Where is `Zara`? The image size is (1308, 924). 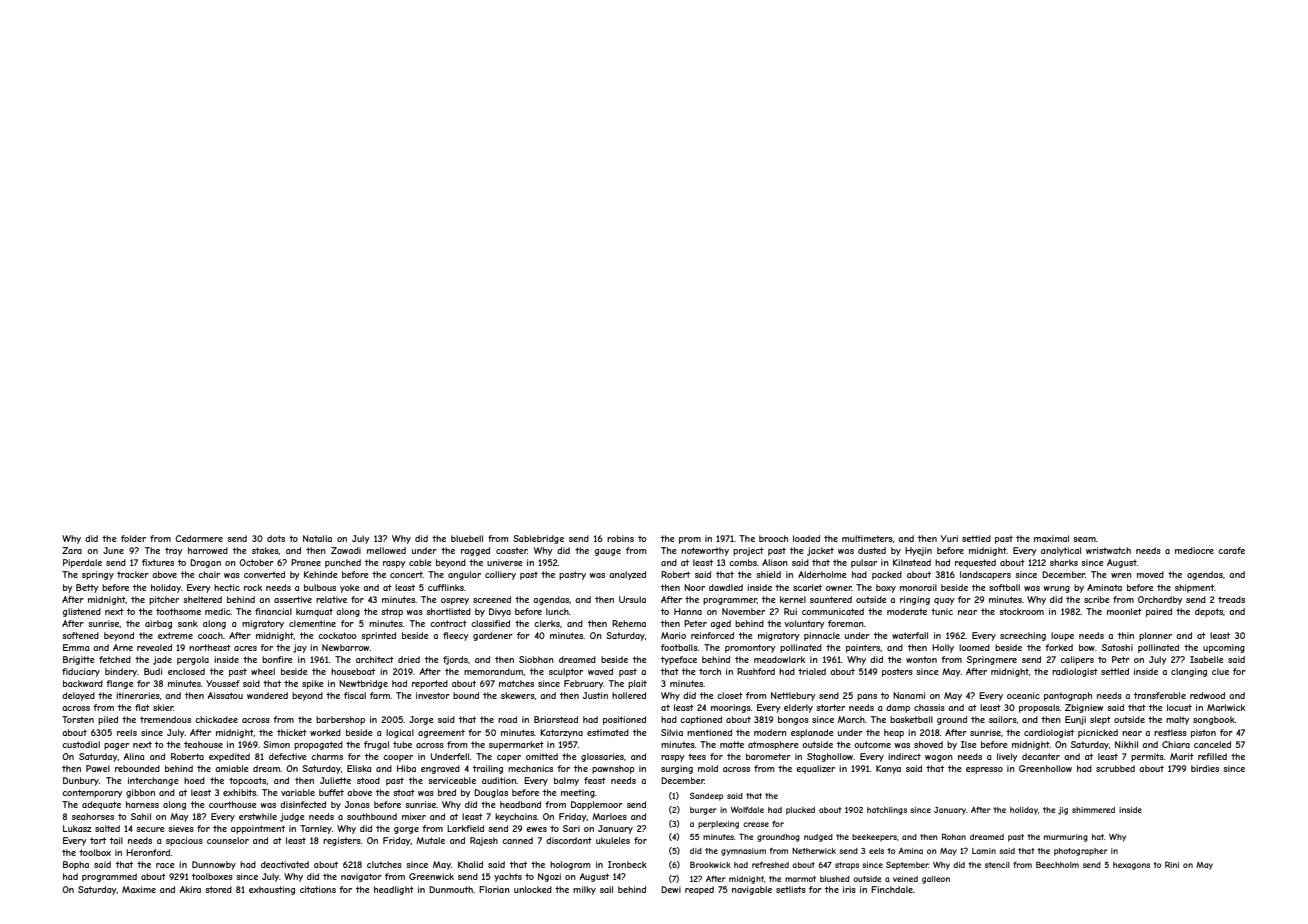
Zara is located at coordinates (72, 550).
